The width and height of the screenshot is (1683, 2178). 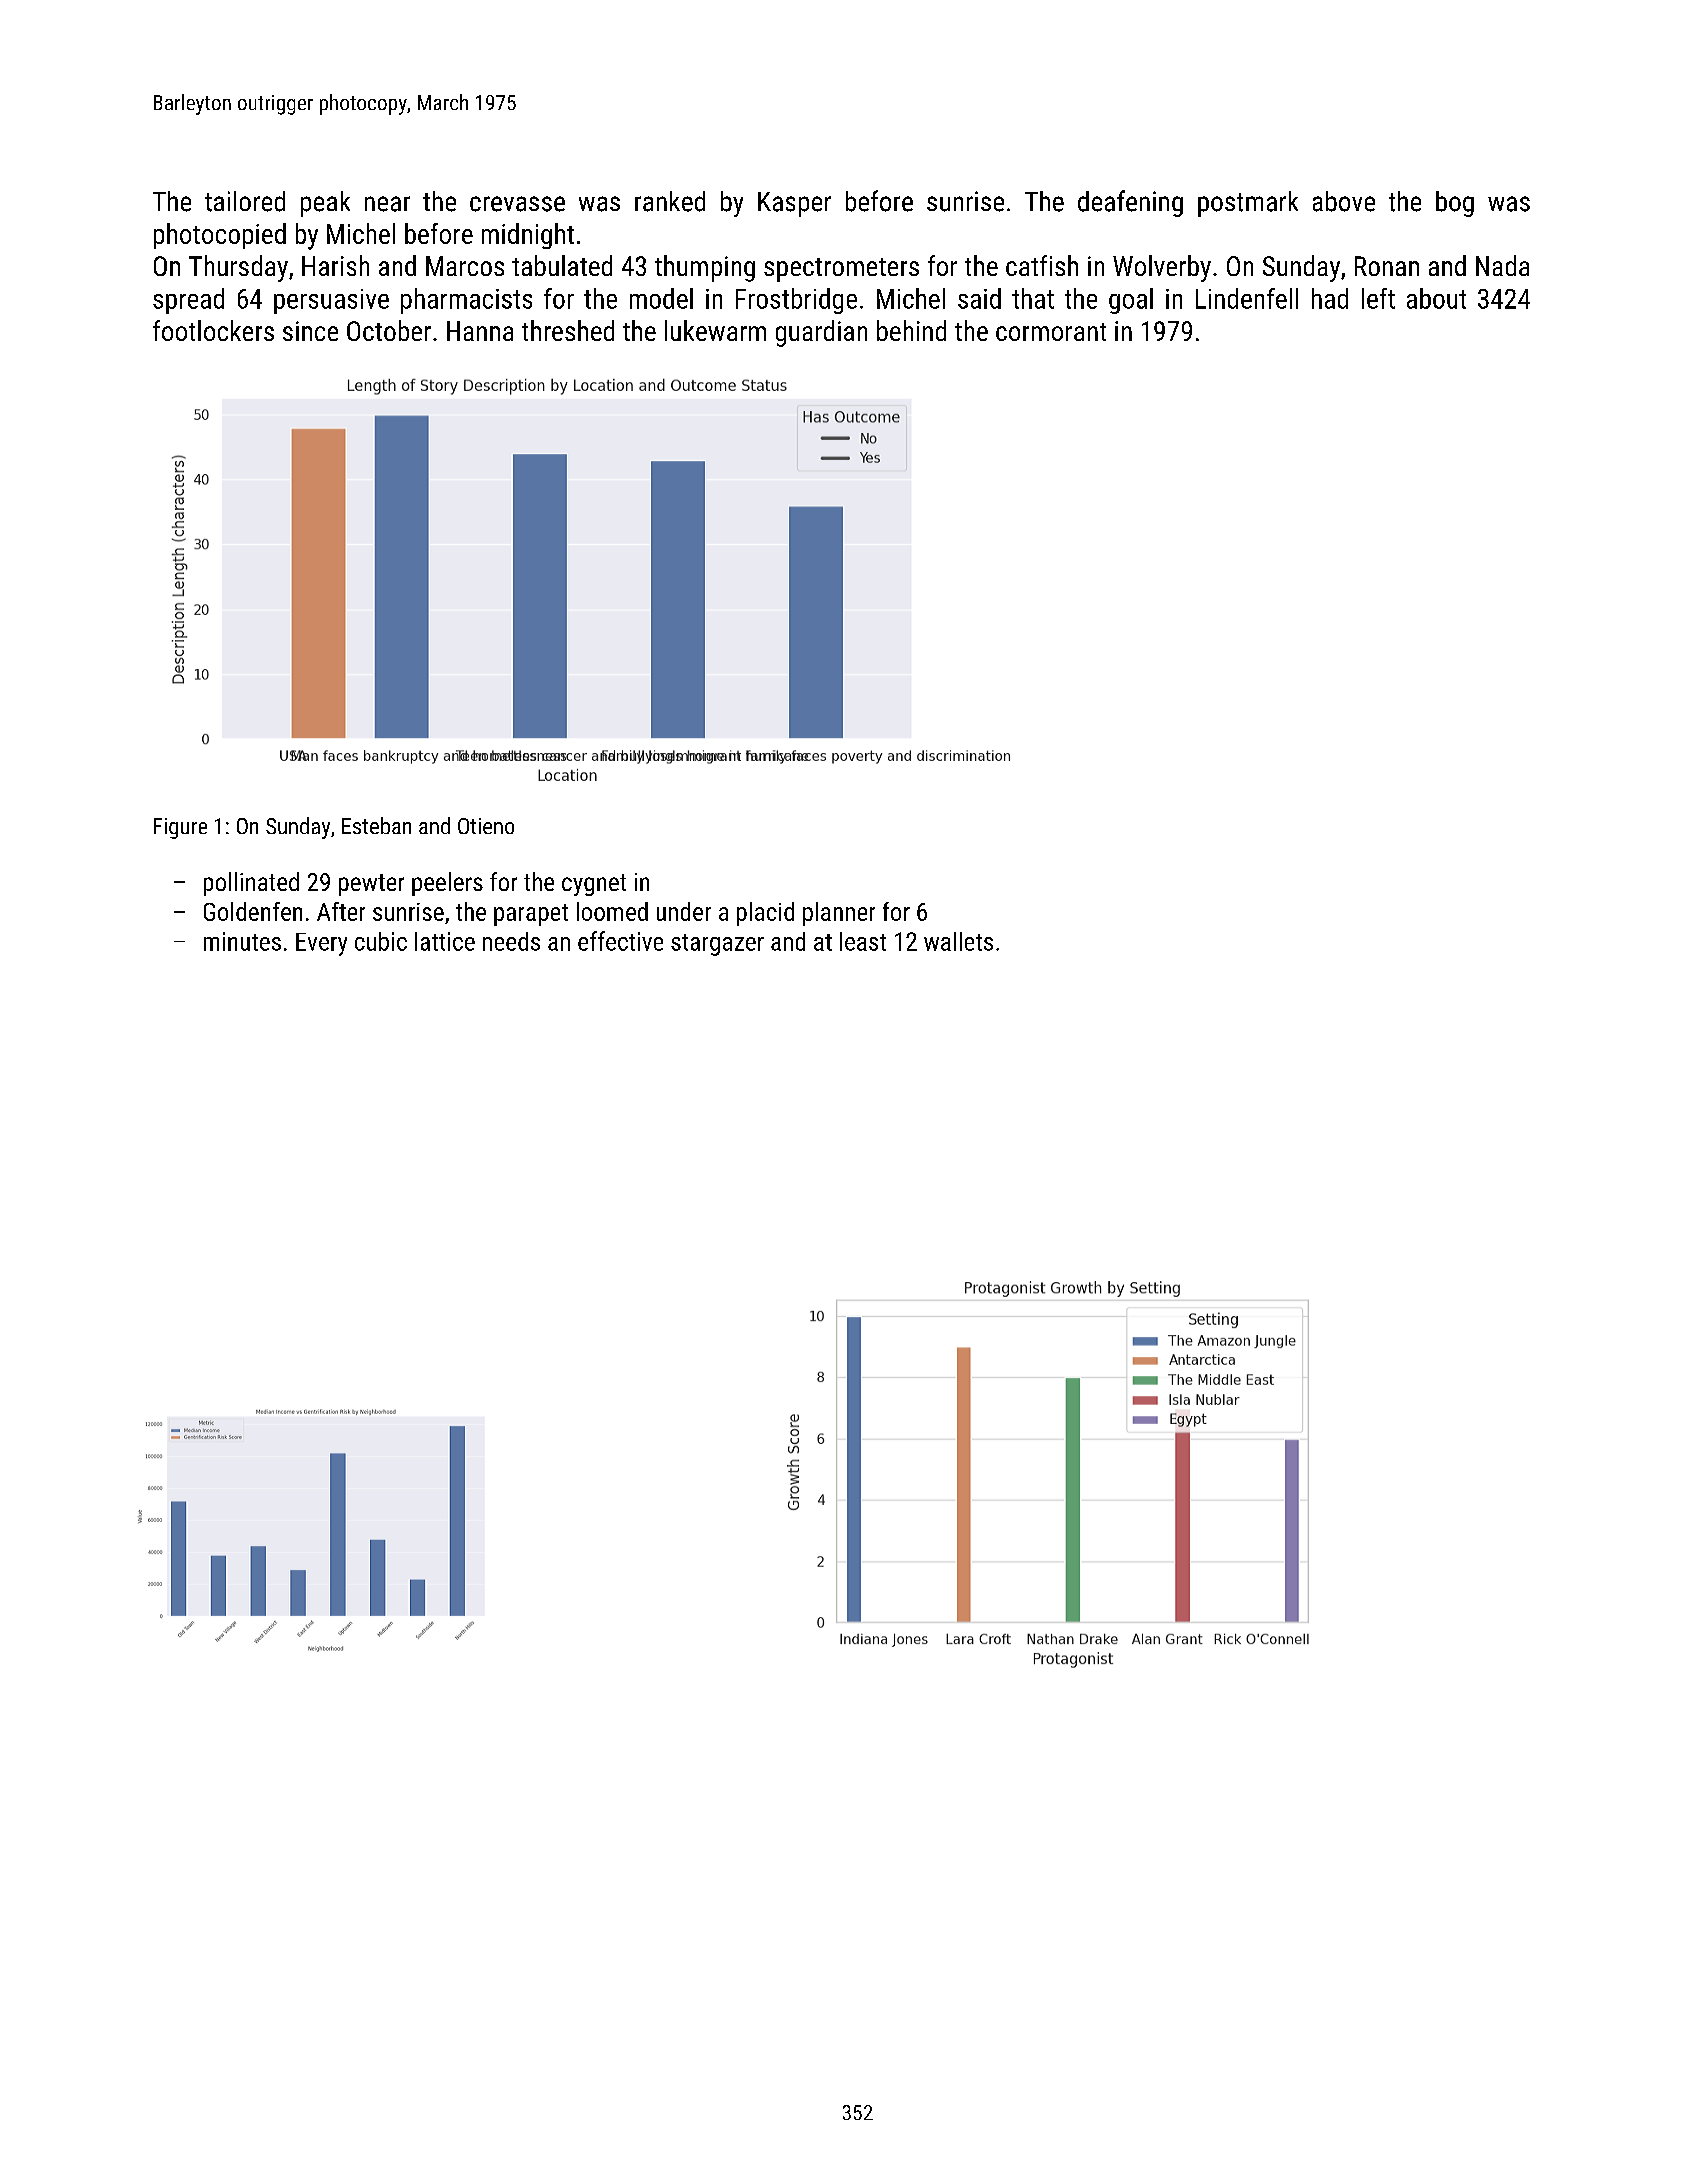 I want to click on Goldenfen, so click(x=253, y=911).
